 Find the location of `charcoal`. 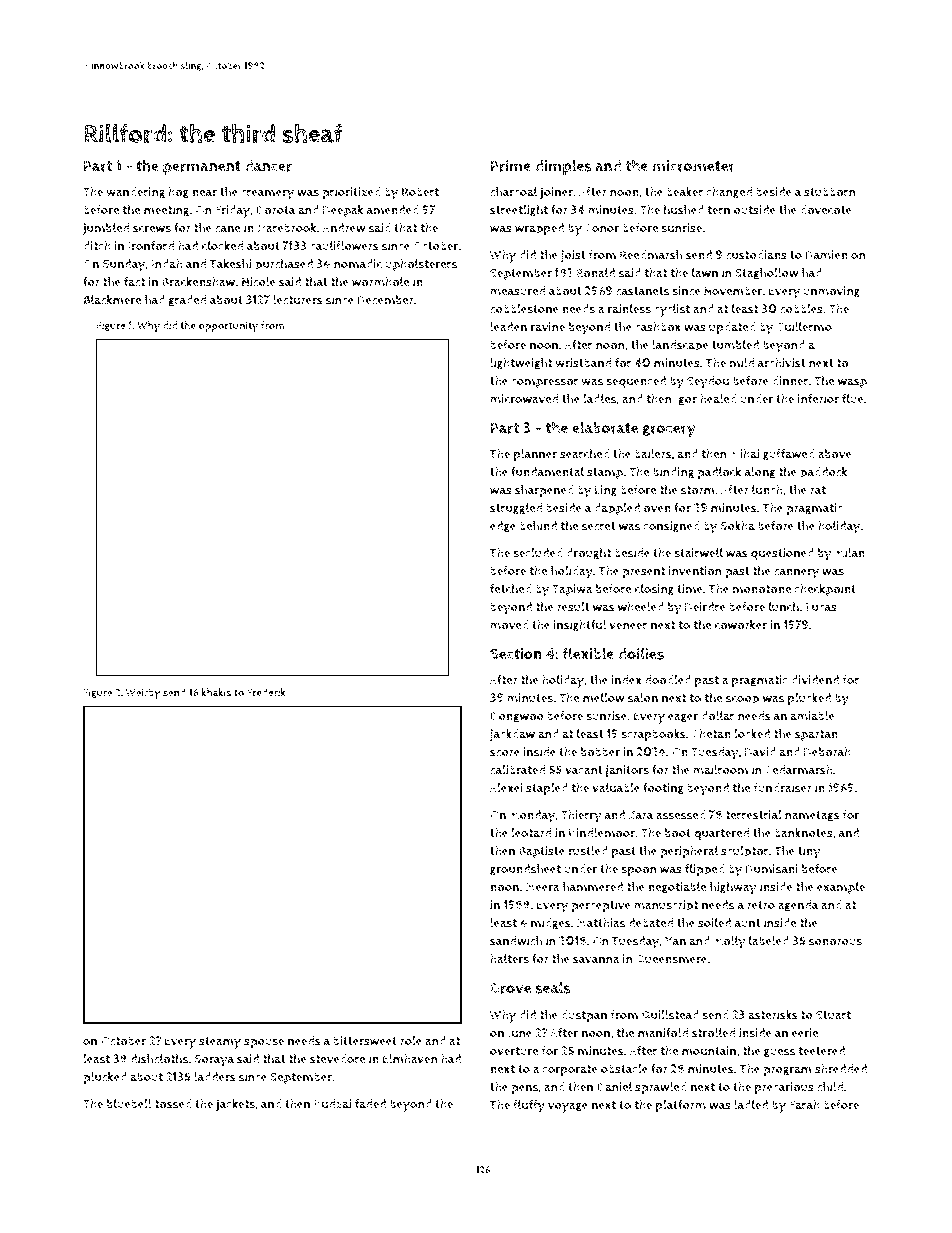

charcoal is located at coordinates (513, 192).
